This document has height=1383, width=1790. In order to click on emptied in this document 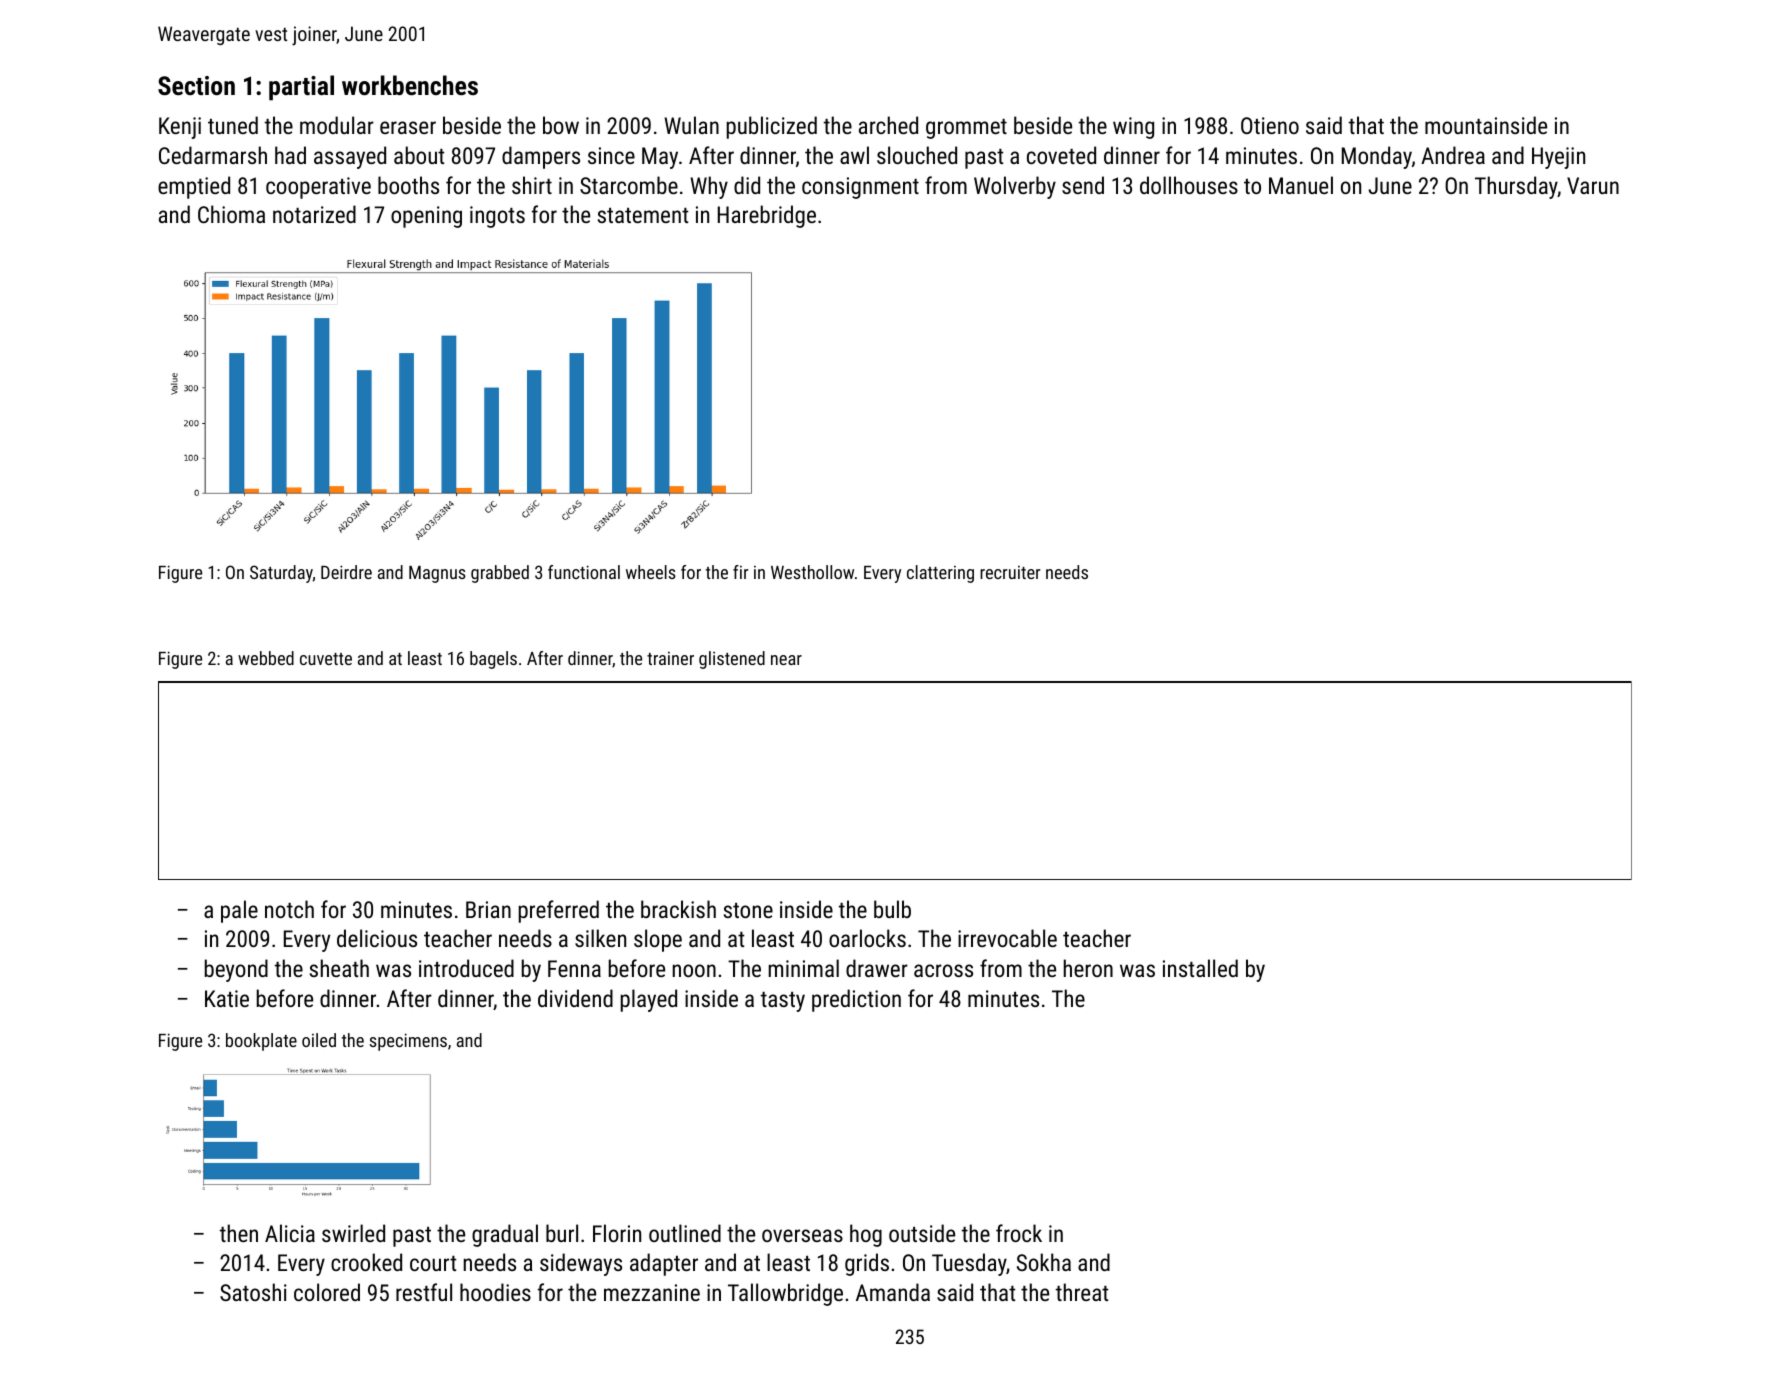, I will do `click(194, 187)`.
